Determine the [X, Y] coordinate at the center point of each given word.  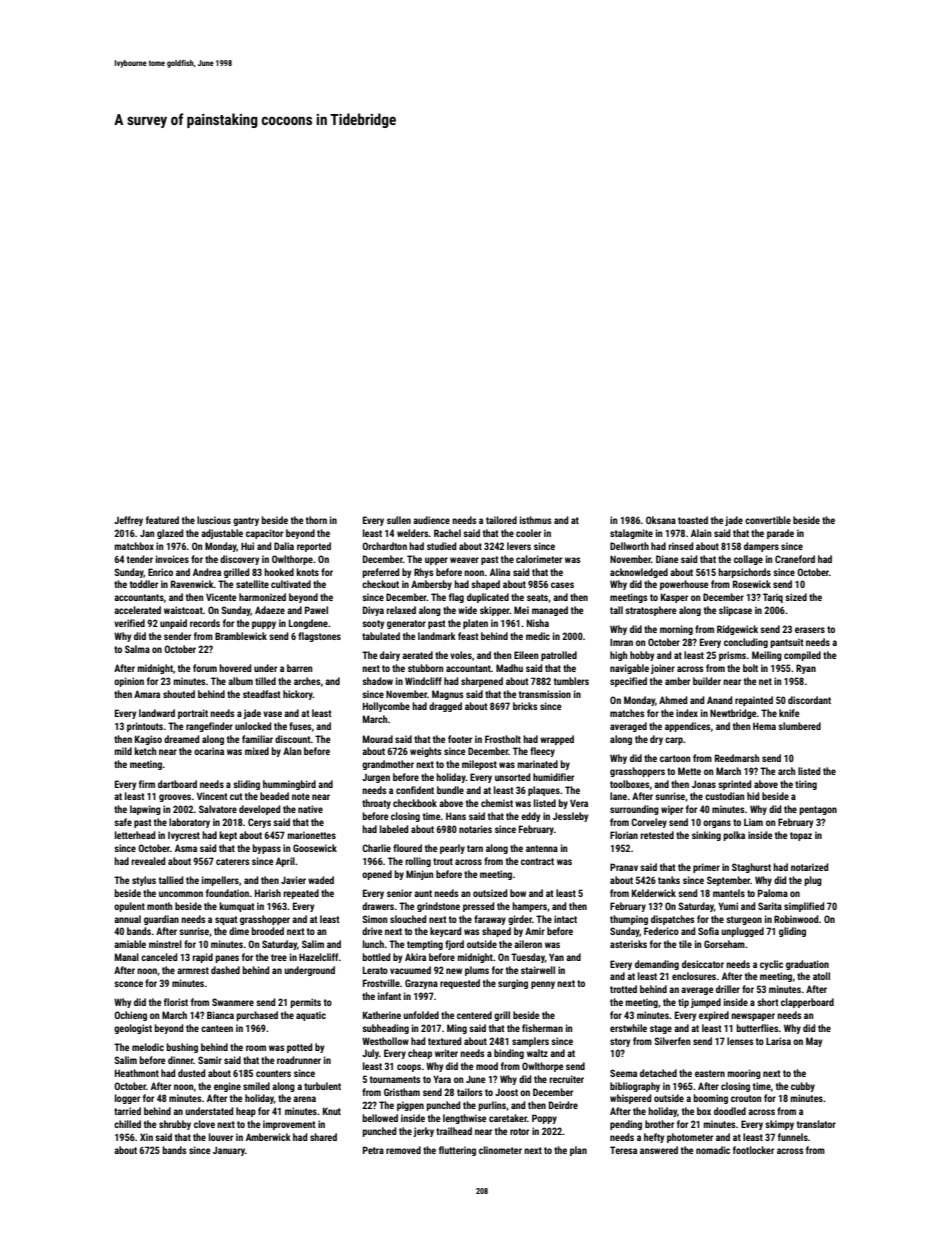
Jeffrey [128, 521]
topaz [801, 836]
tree [279, 957]
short [768, 1002]
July [370, 1054]
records [205, 623]
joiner [663, 669]
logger [127, 1099]
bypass [266, 849]
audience [431, 520]
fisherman [542, 1028]
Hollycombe [386, 707]
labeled [394, 829]
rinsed [681, 546]
